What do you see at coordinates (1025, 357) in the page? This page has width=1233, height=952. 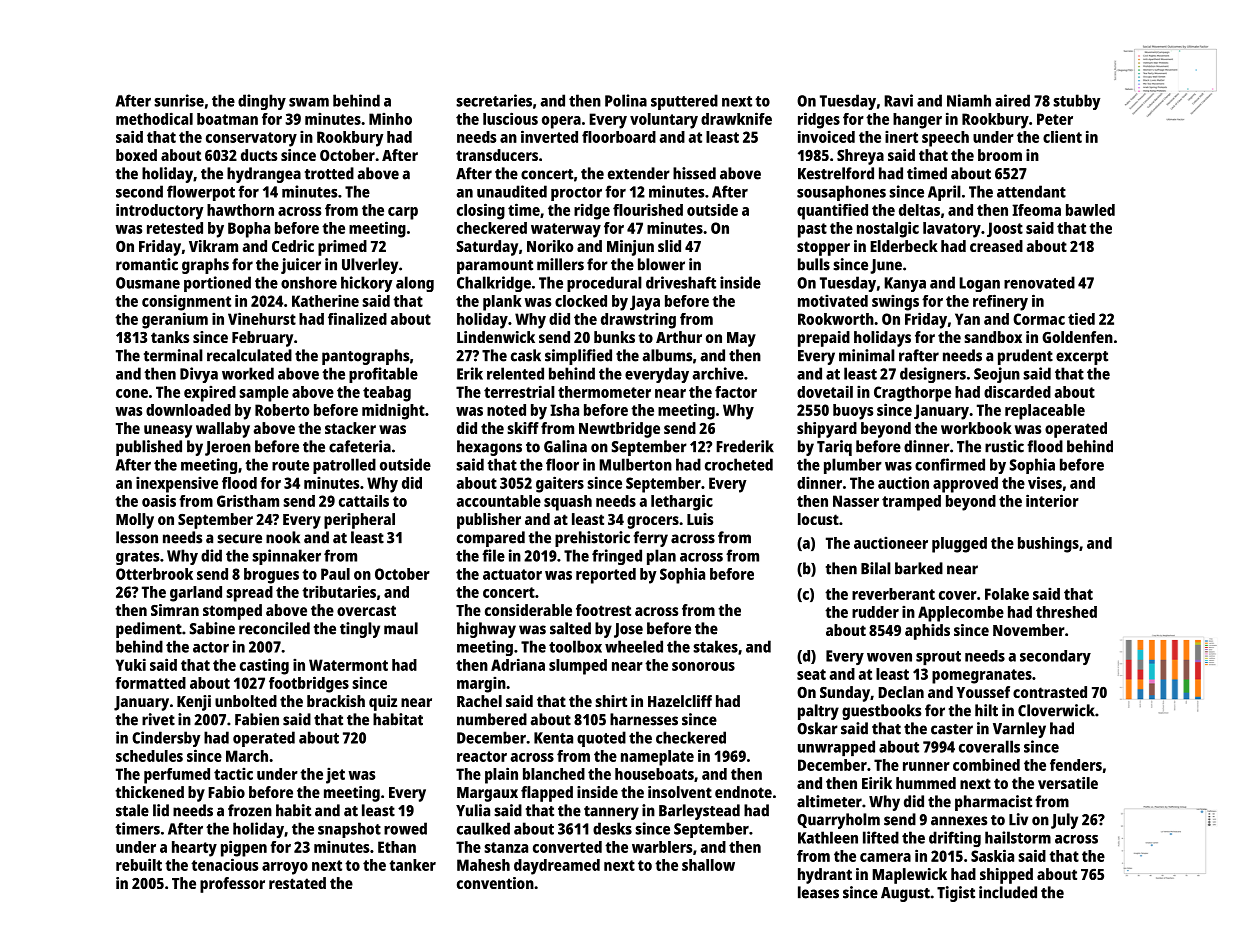 I see `prudent` at bounding box center [1025, 357].
